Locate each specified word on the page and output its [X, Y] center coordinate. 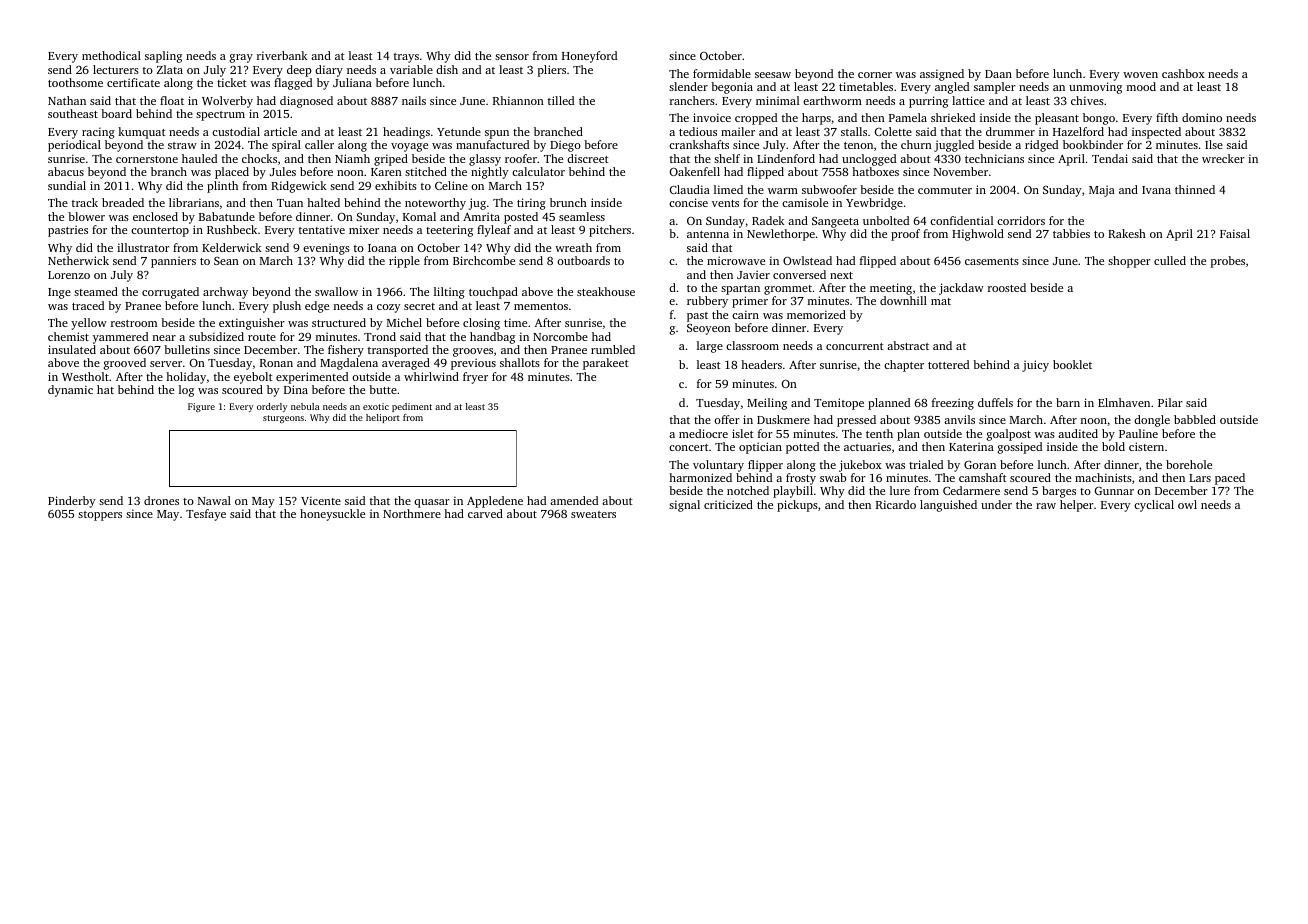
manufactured [492, 144]
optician [760, 448]
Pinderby [71, 502]
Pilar [1170, 402]
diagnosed [306, 102]
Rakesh [1127, 233]
